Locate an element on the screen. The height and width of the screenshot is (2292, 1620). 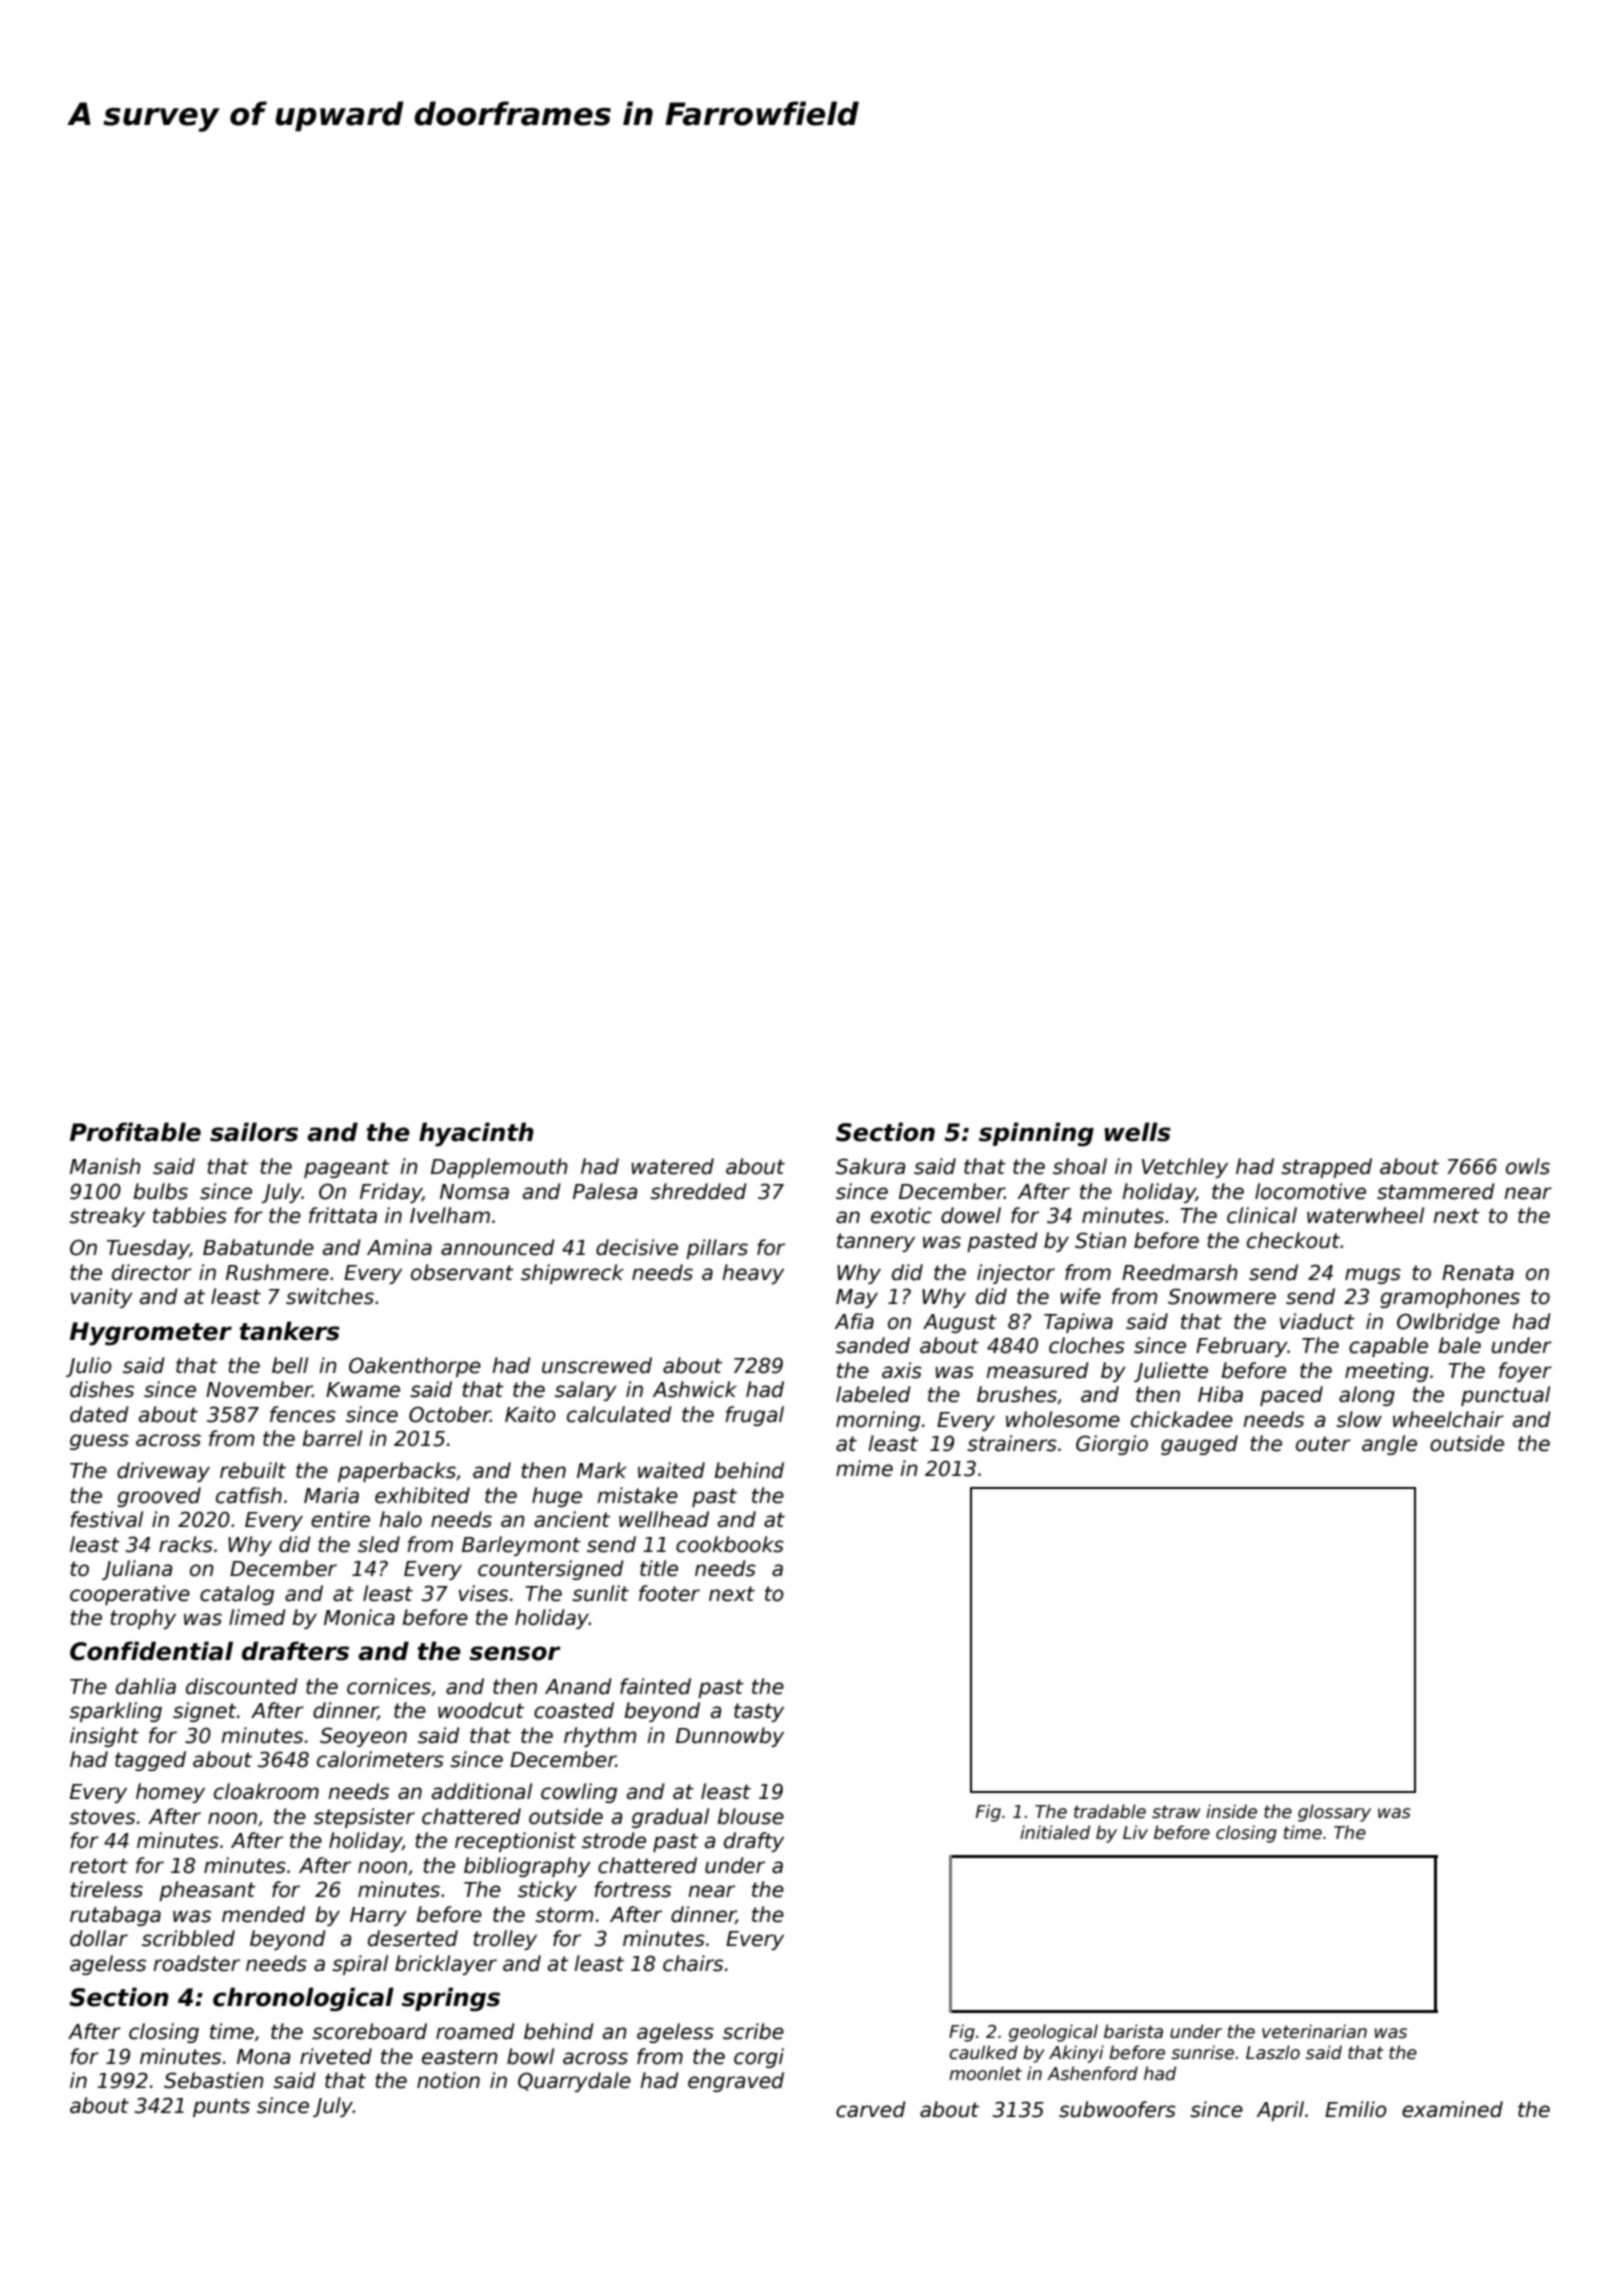
Nomsa is located at coordinates (474, 1192).
